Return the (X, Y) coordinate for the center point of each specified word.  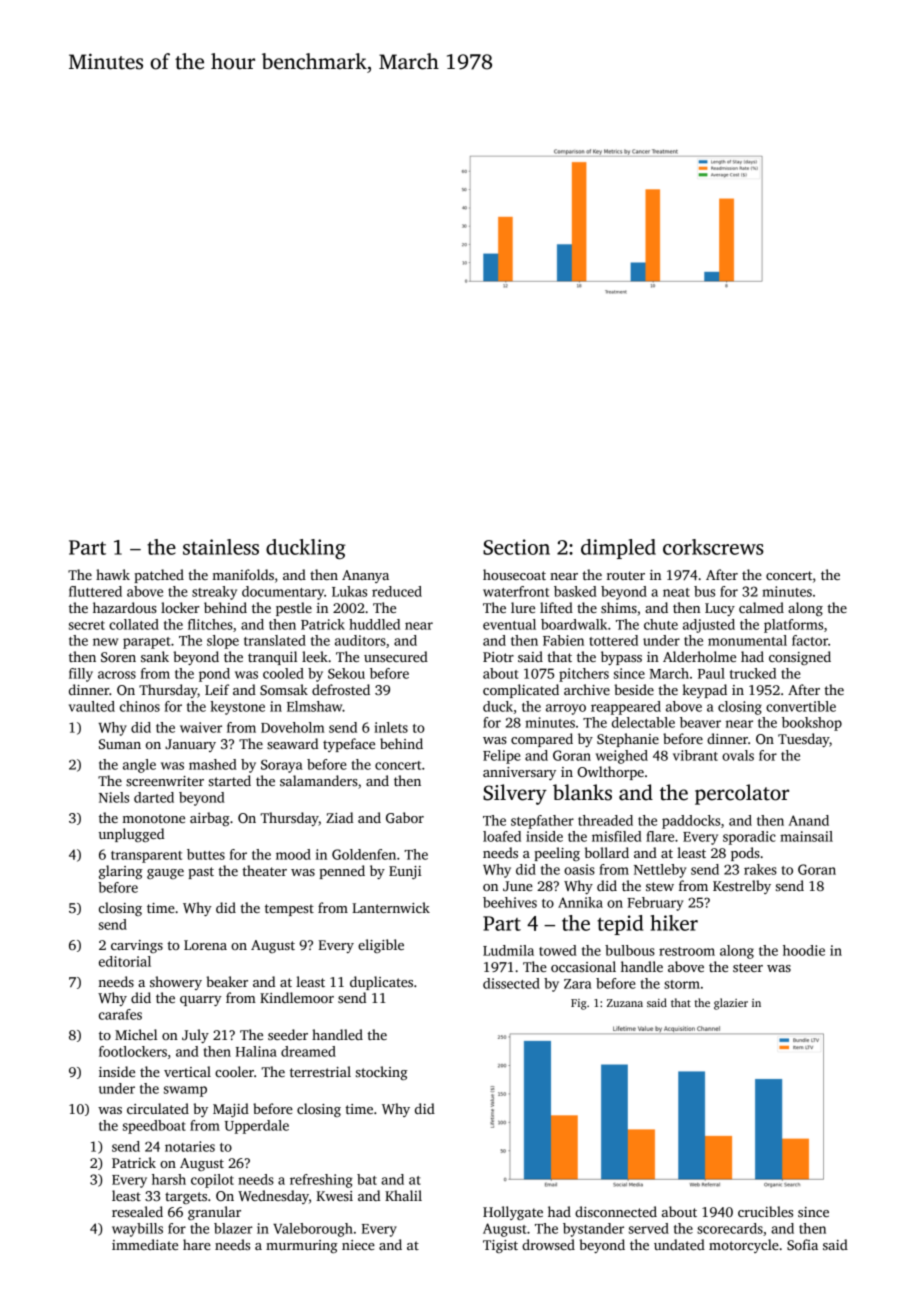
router (626, 575)
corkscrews (713, 547)
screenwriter (165, 781)
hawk (113, 574)
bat (367, 1179)
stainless (221, 547)
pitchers (584, 675)
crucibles (765, 1211)
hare (197, 1244)
